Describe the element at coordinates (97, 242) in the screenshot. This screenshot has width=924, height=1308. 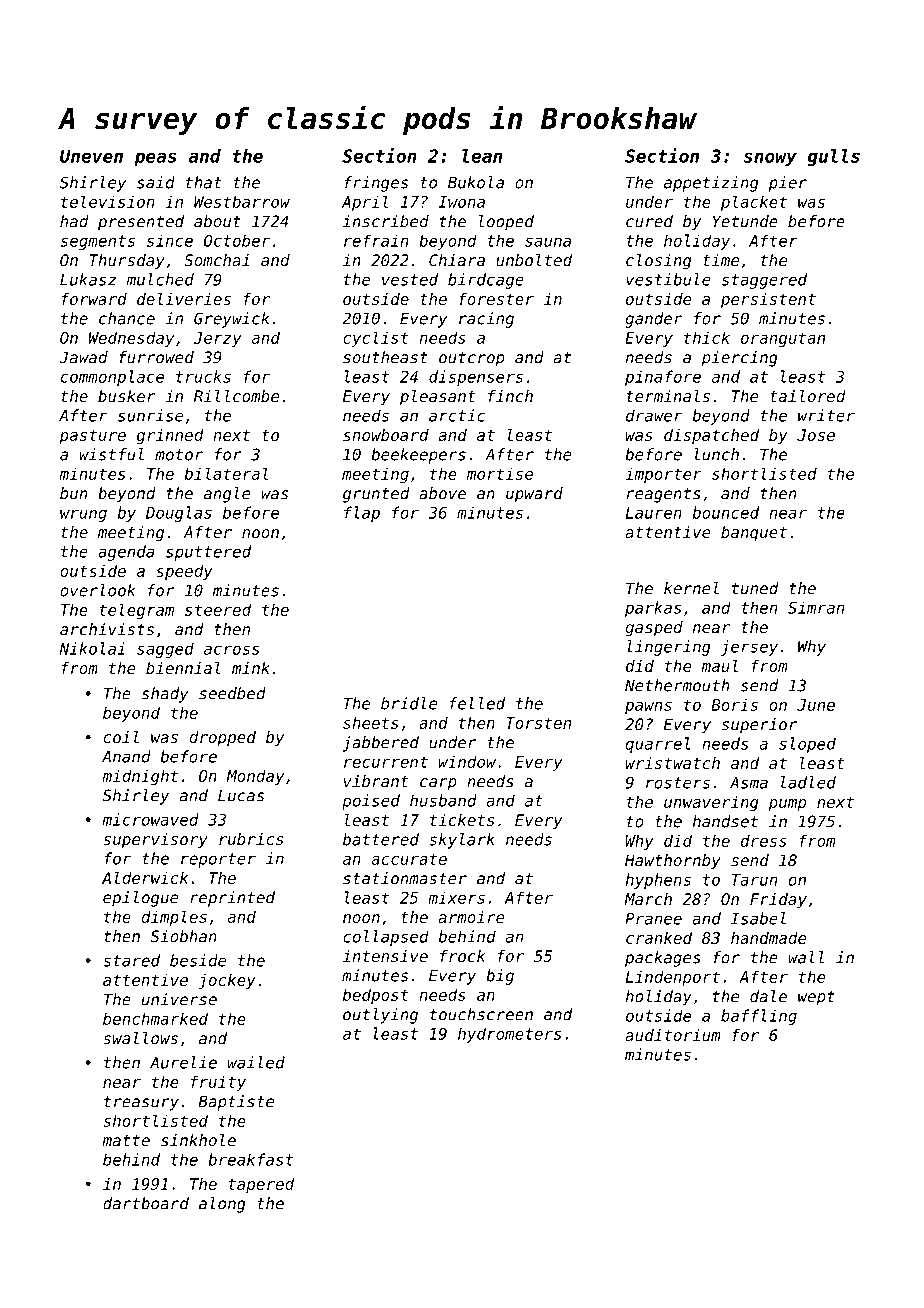
I see `segments` at that location.
